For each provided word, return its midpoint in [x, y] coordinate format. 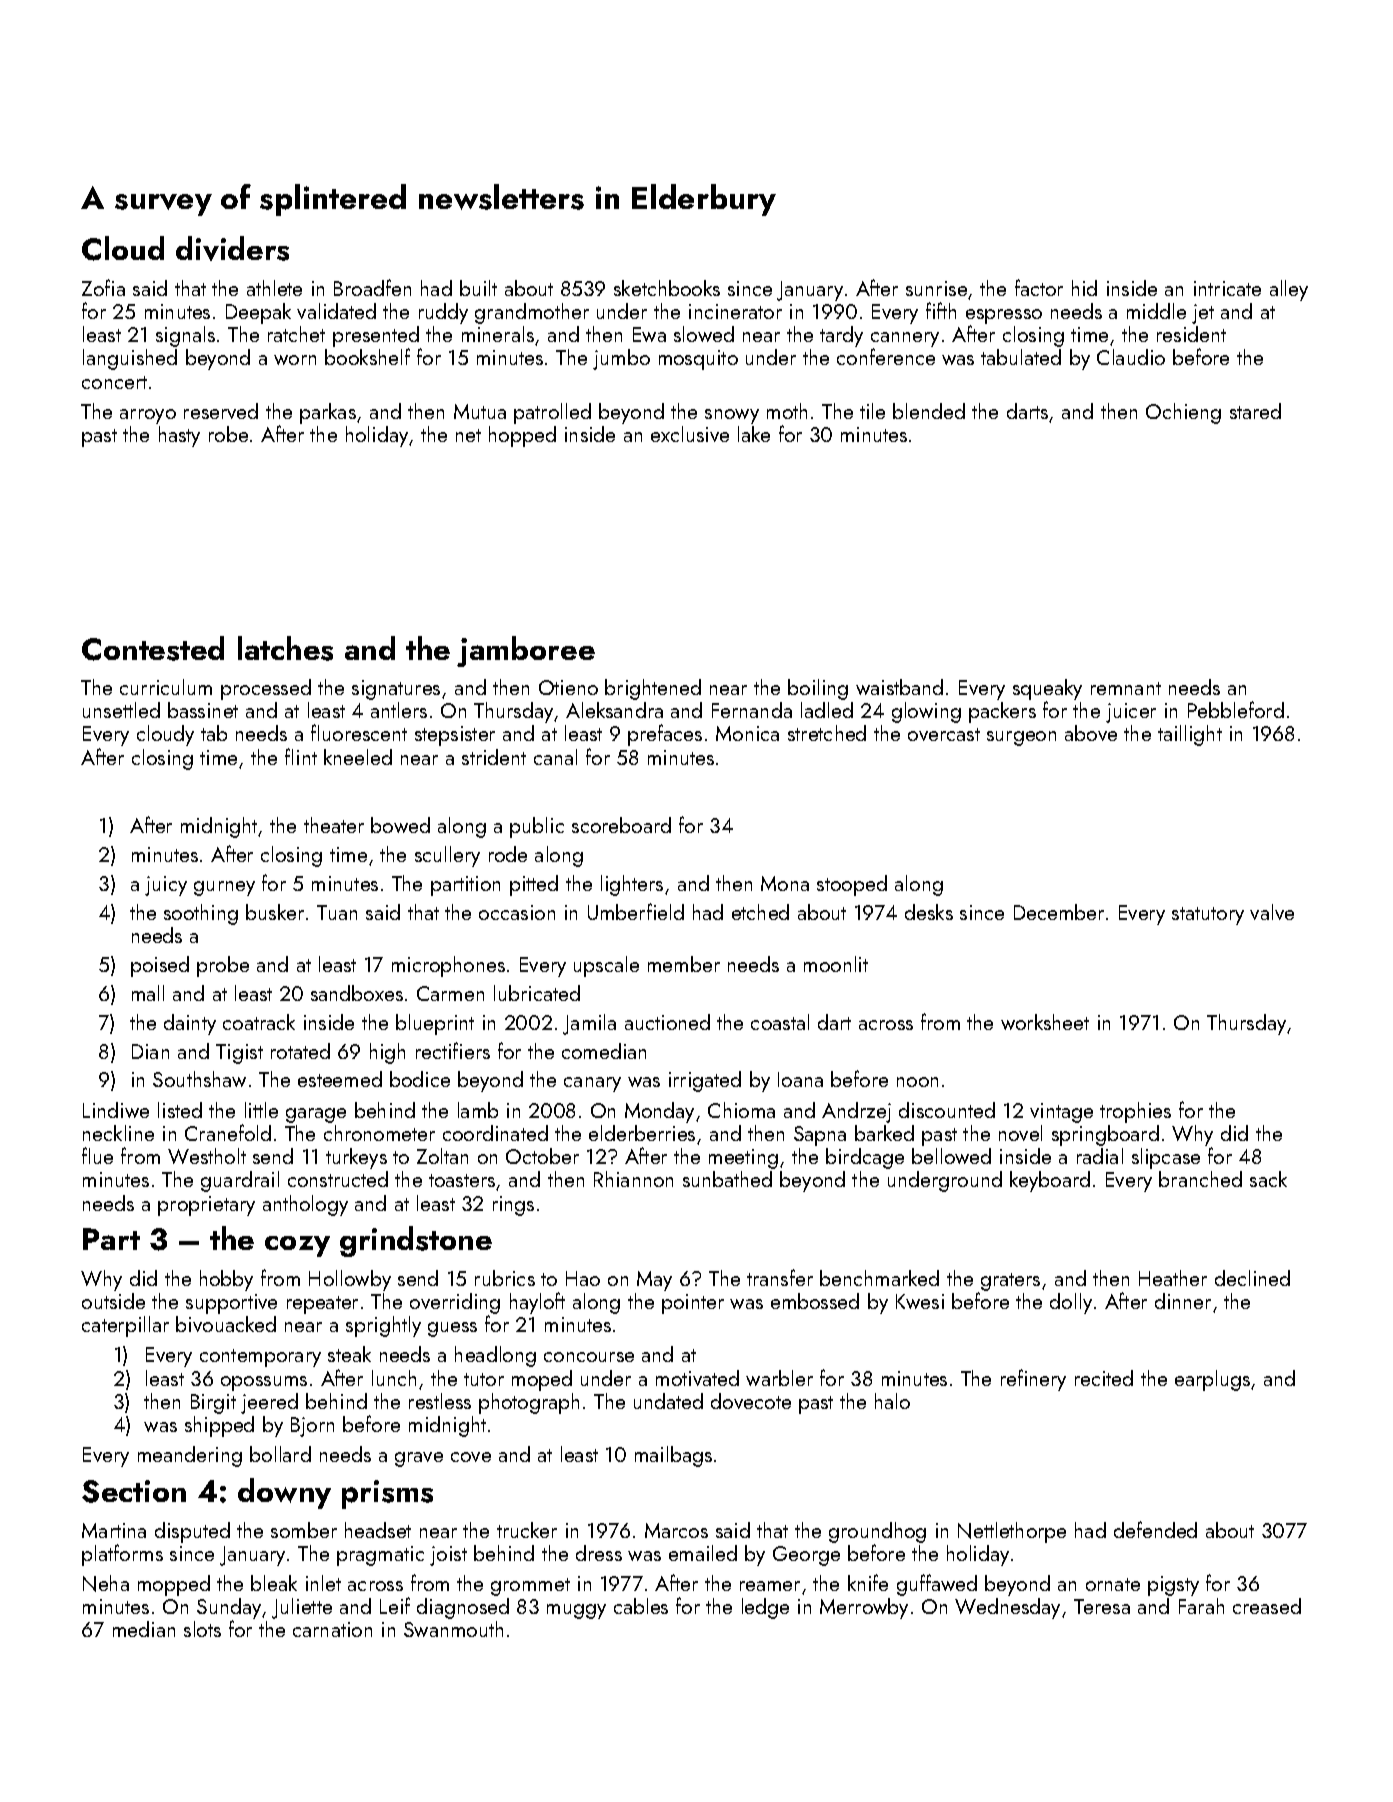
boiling [818, 689]
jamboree [526, 651]
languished [130, 359]
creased [1267, 1606]
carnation [332, 1629]
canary [592, 1084]
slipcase [1166, 1158]
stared [1255, 411]
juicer [1131, 713]
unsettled [121, 710]
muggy [576, 1611]
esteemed [340, 1079]
